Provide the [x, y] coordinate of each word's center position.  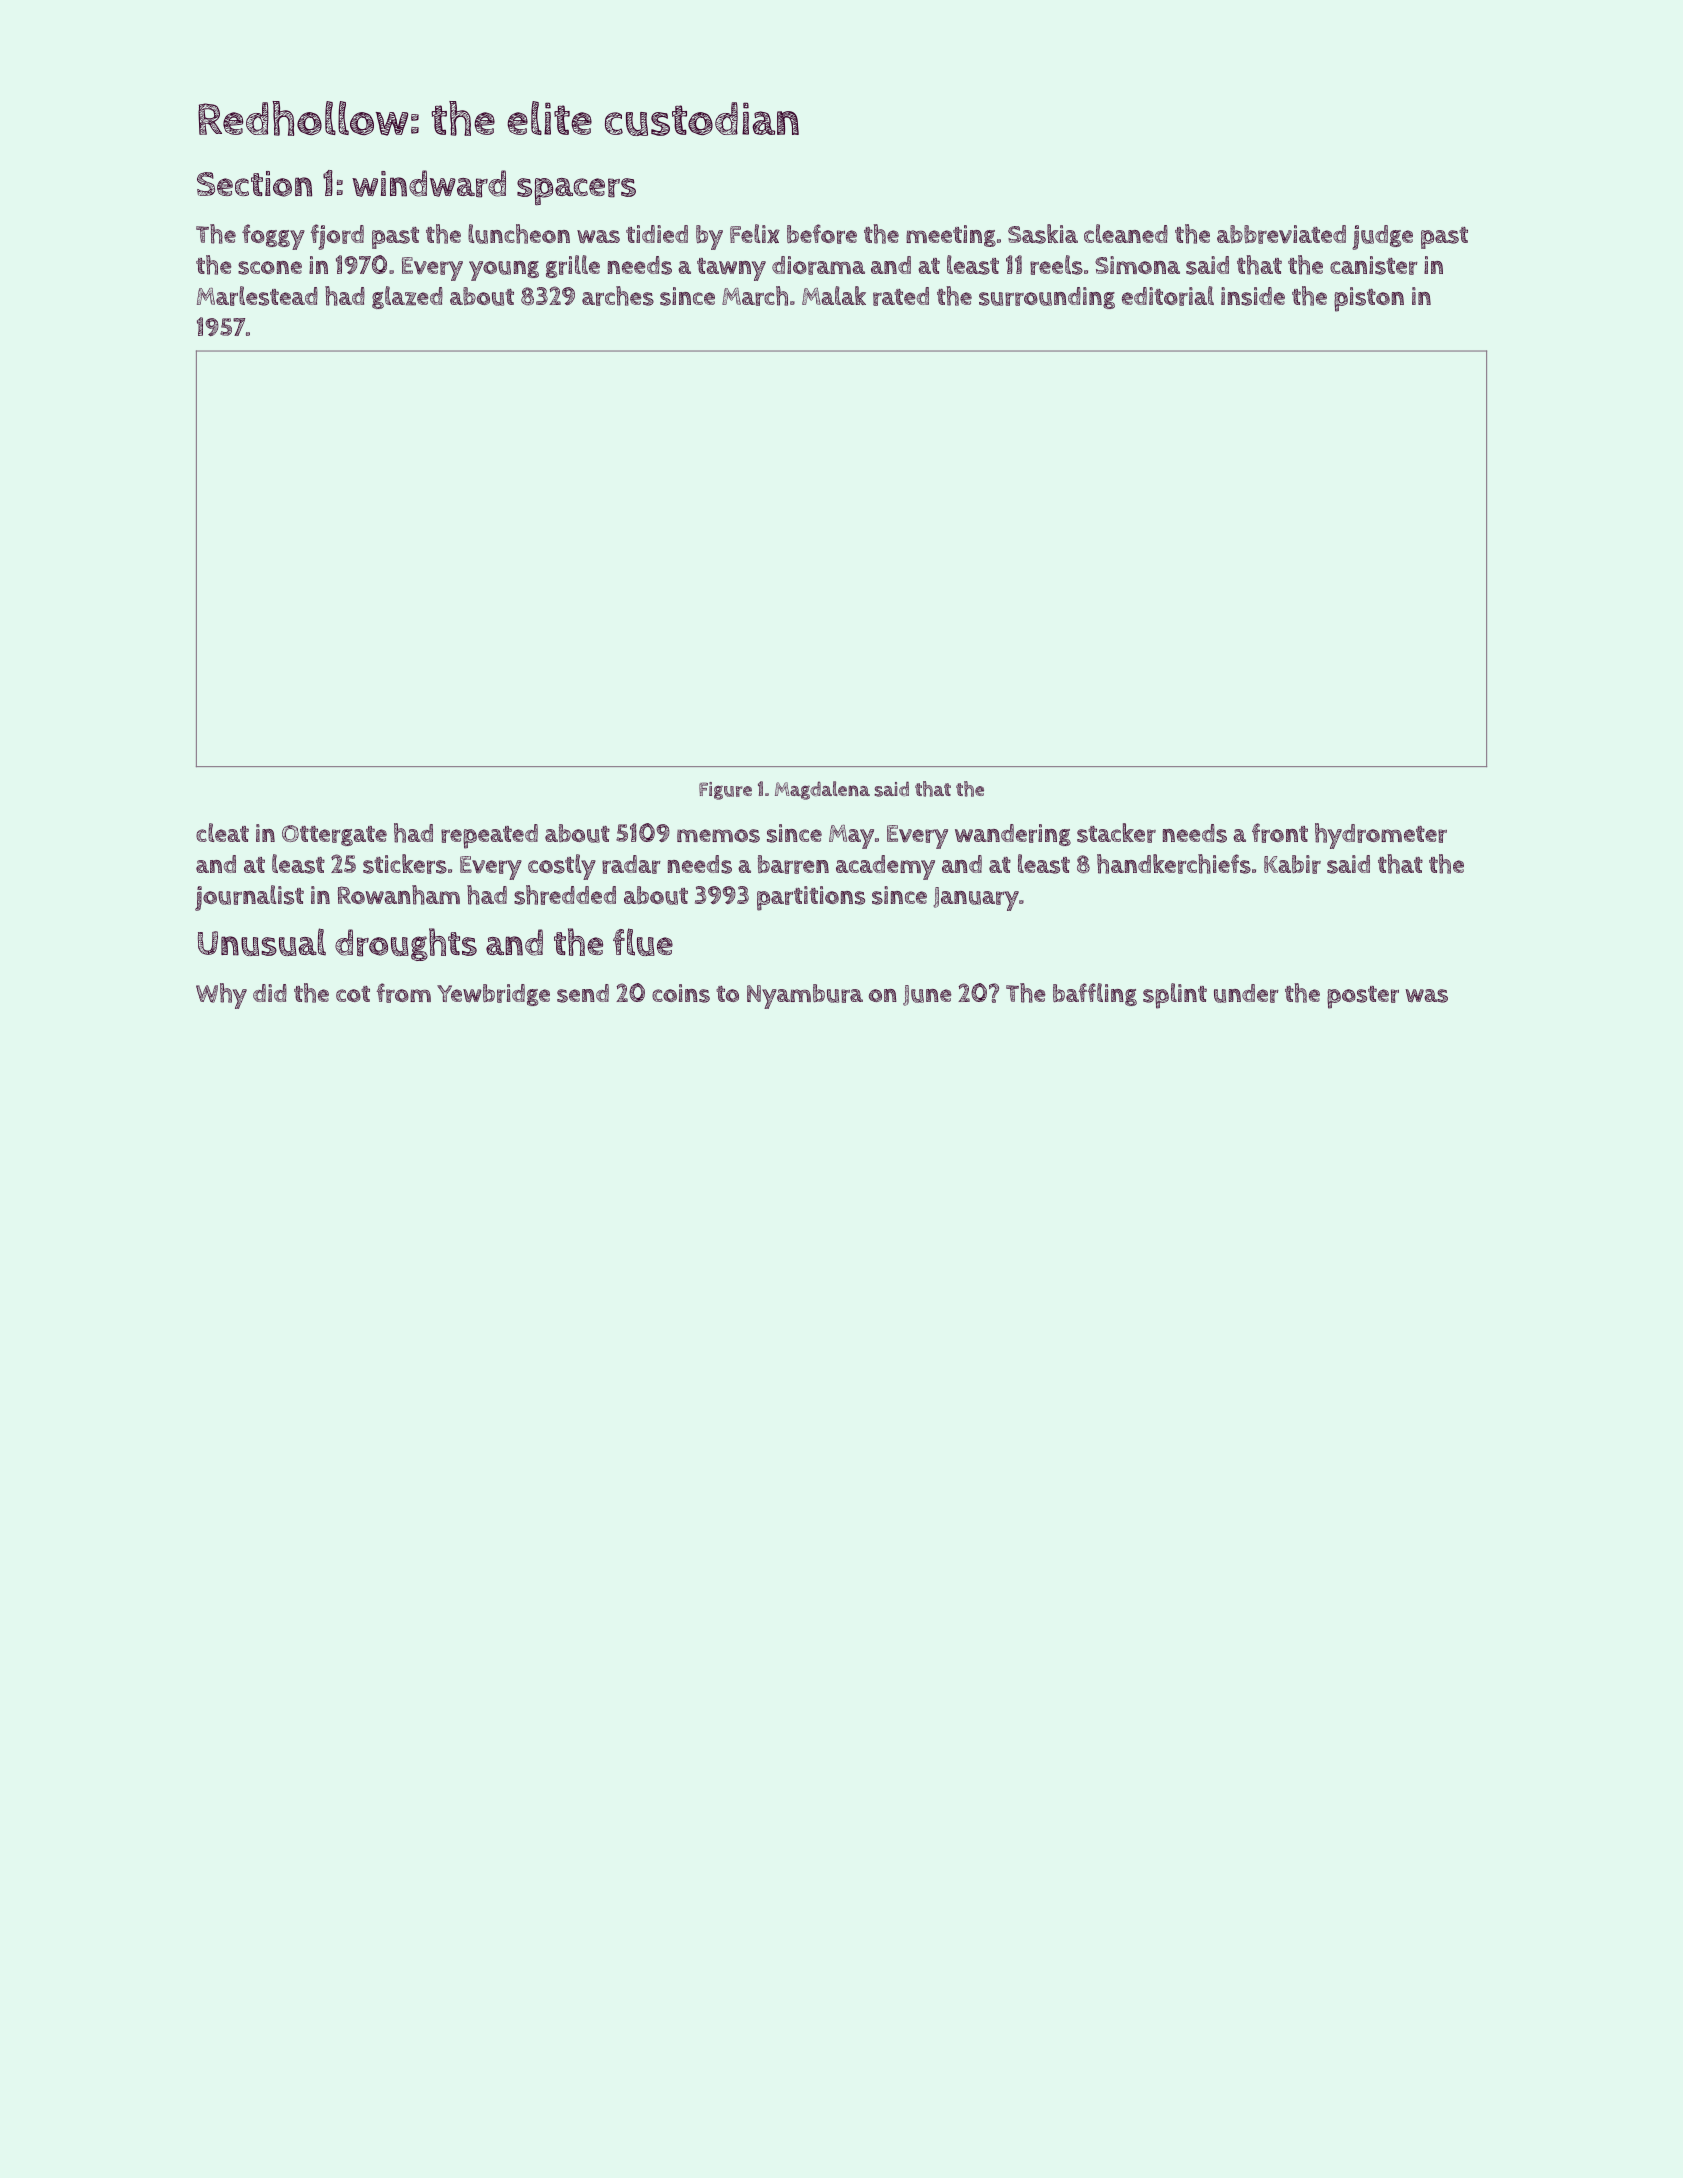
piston [1369, 299]
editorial [1168, 296]
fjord [337, 237]
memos [718, 836]
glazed [407, 297]
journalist [249, 898]
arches [618, 296]
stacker [1116, 833]
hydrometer [1381, 836]
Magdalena [822, 790]
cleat [222, 832]
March [755, 296]
